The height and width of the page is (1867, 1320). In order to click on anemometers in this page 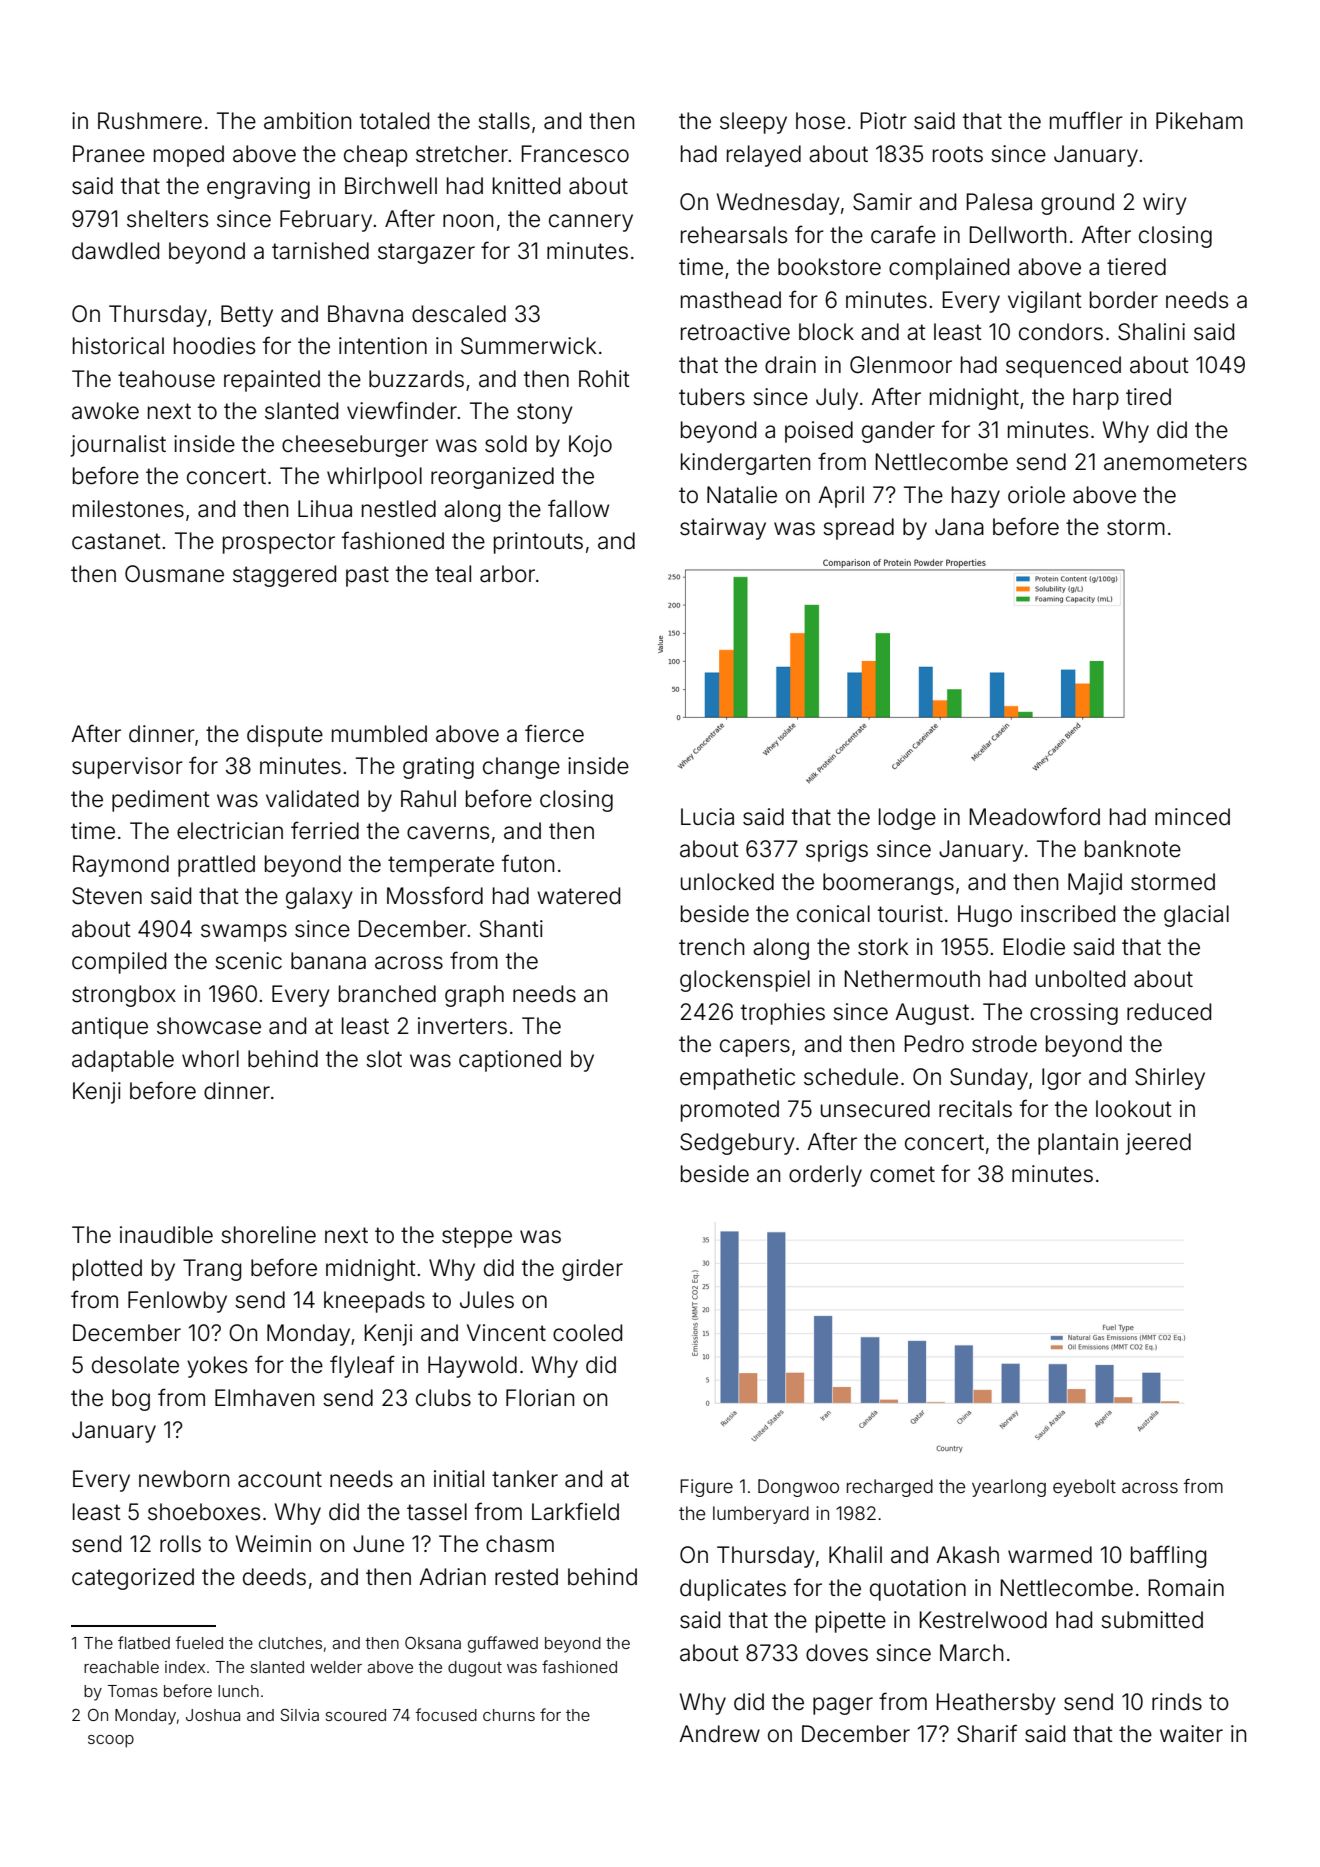, I will do `click(1175, 462)`.
